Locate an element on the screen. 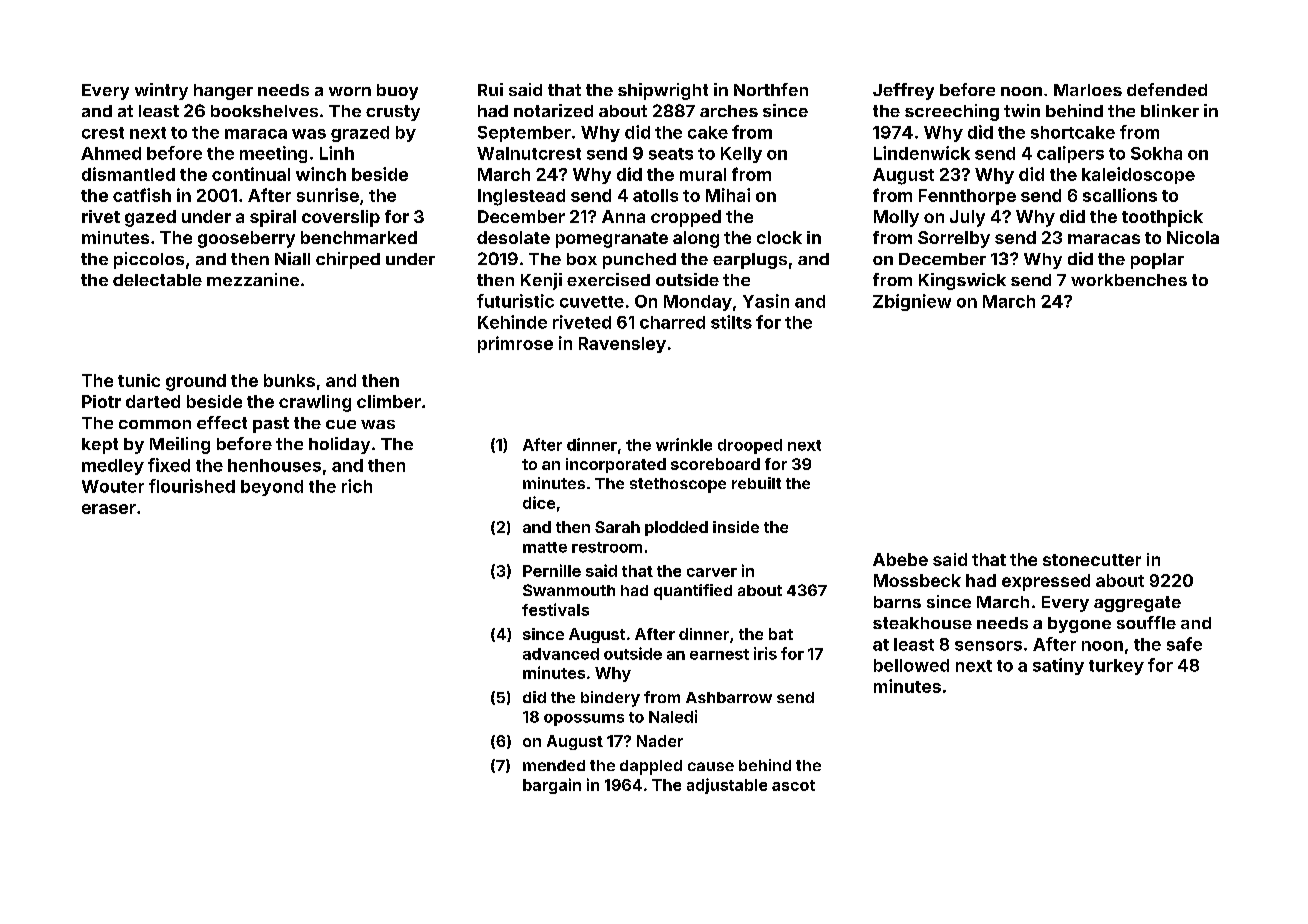 The width and height of the screenshot is (1308, 924). adjustable is located at coordinates (727, 786).
